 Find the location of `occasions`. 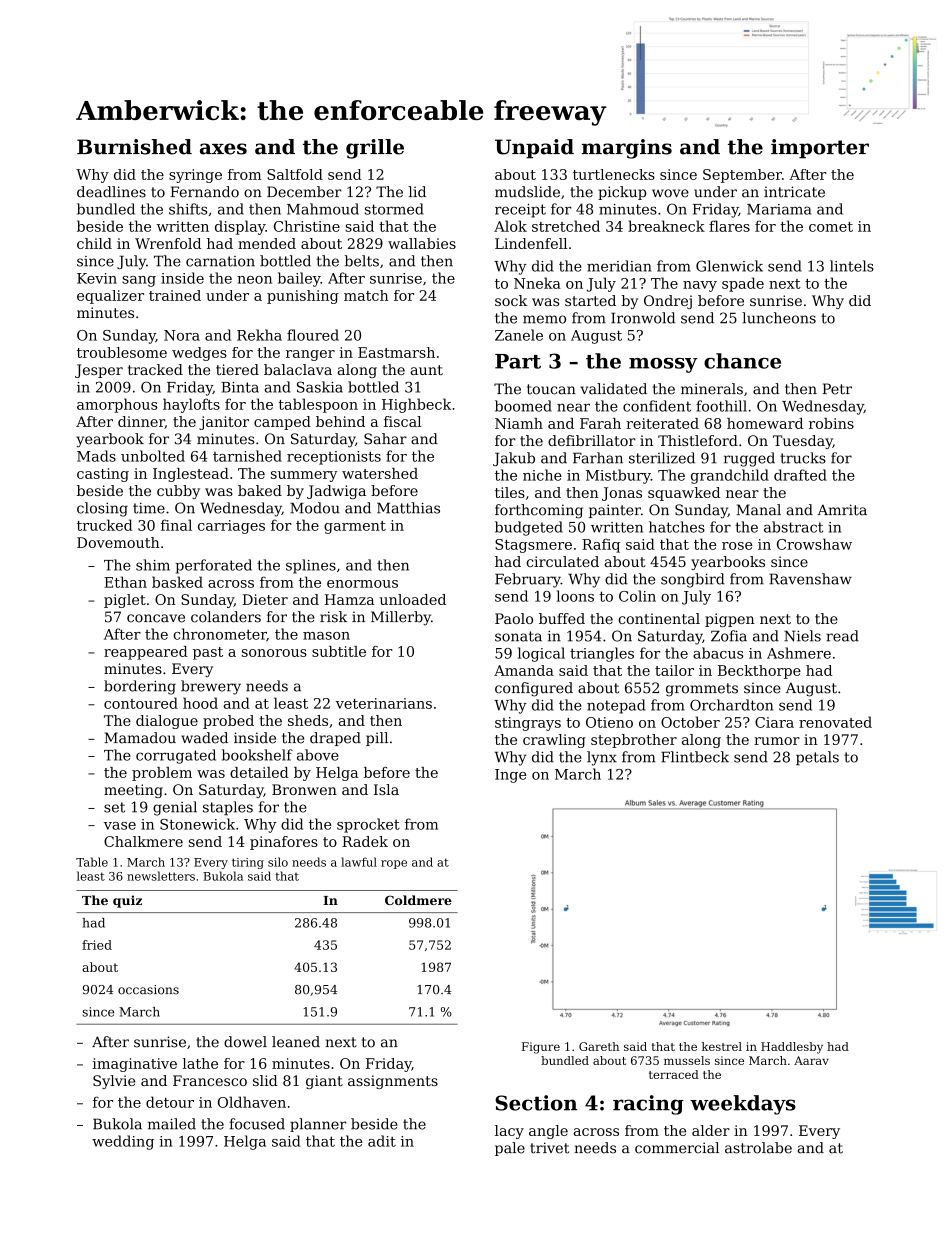

occasions is located at coordinates (148, 990).
